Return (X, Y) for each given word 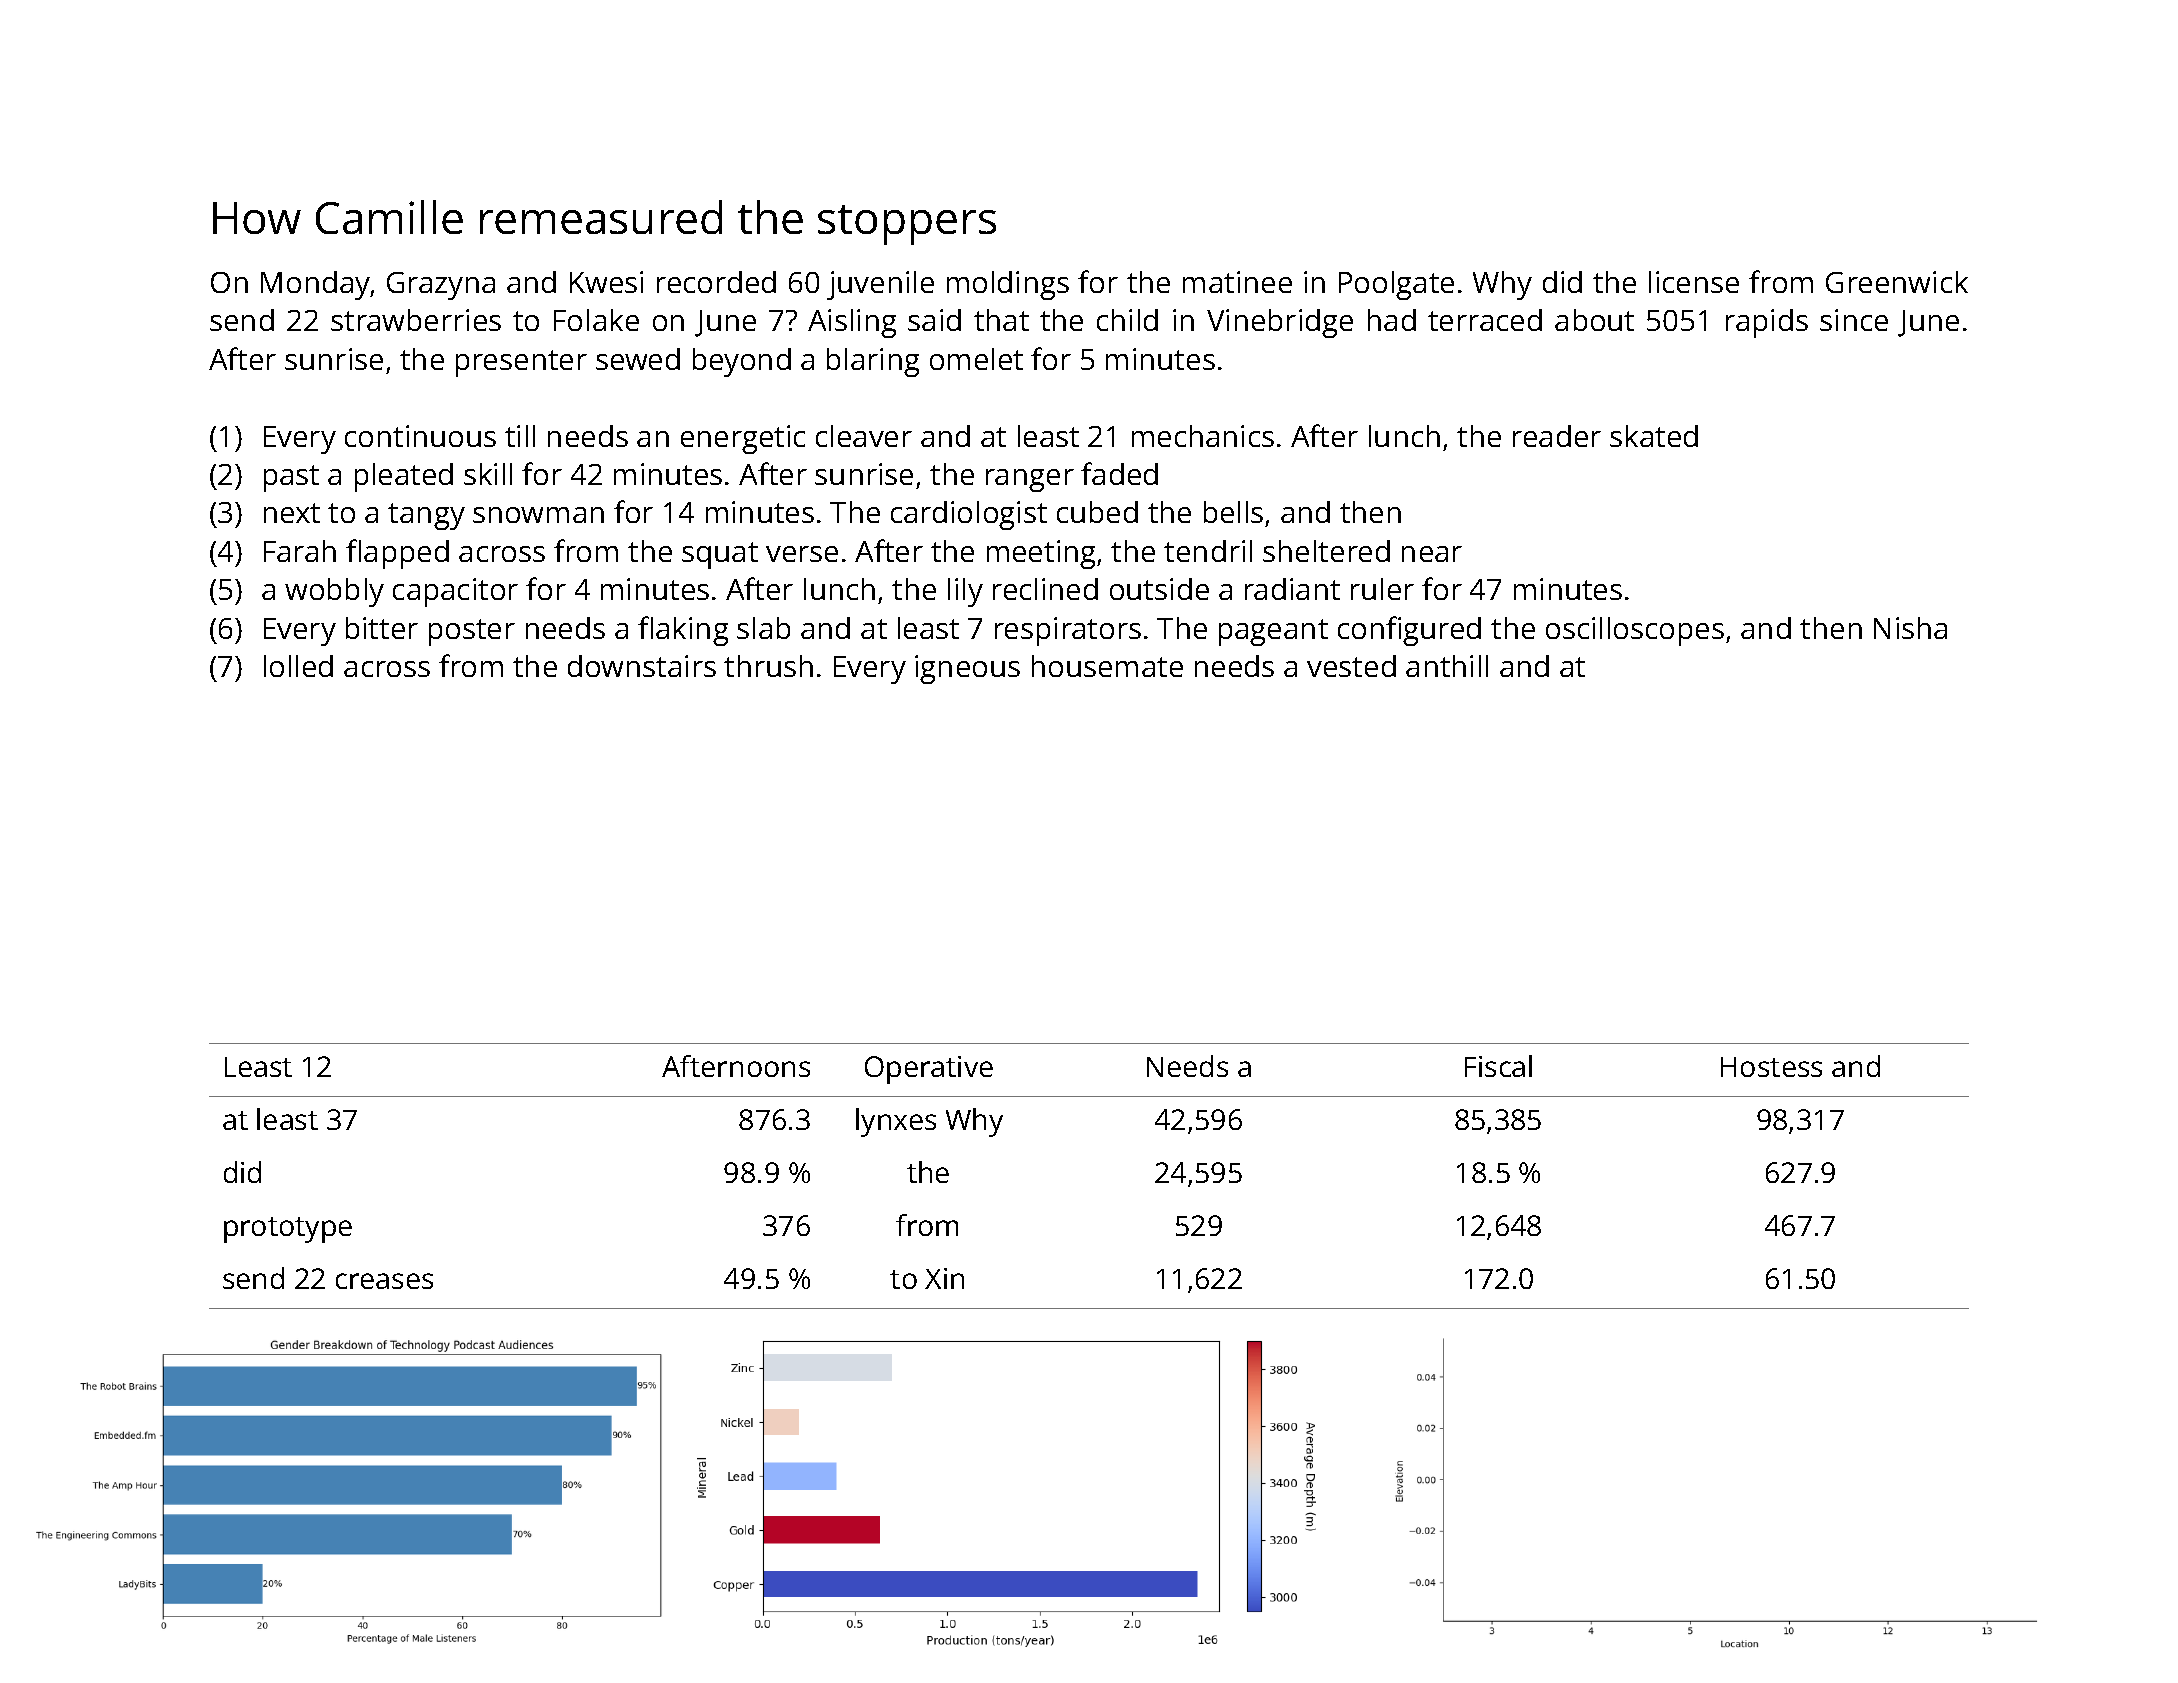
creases (384, 1281)
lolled (298, 666)
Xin (944, 1278)
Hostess (1771, 1067)
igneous (967, 669)
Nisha (1910, 628)
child (1127, 320)
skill (488, 474)
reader (1557, 436)
